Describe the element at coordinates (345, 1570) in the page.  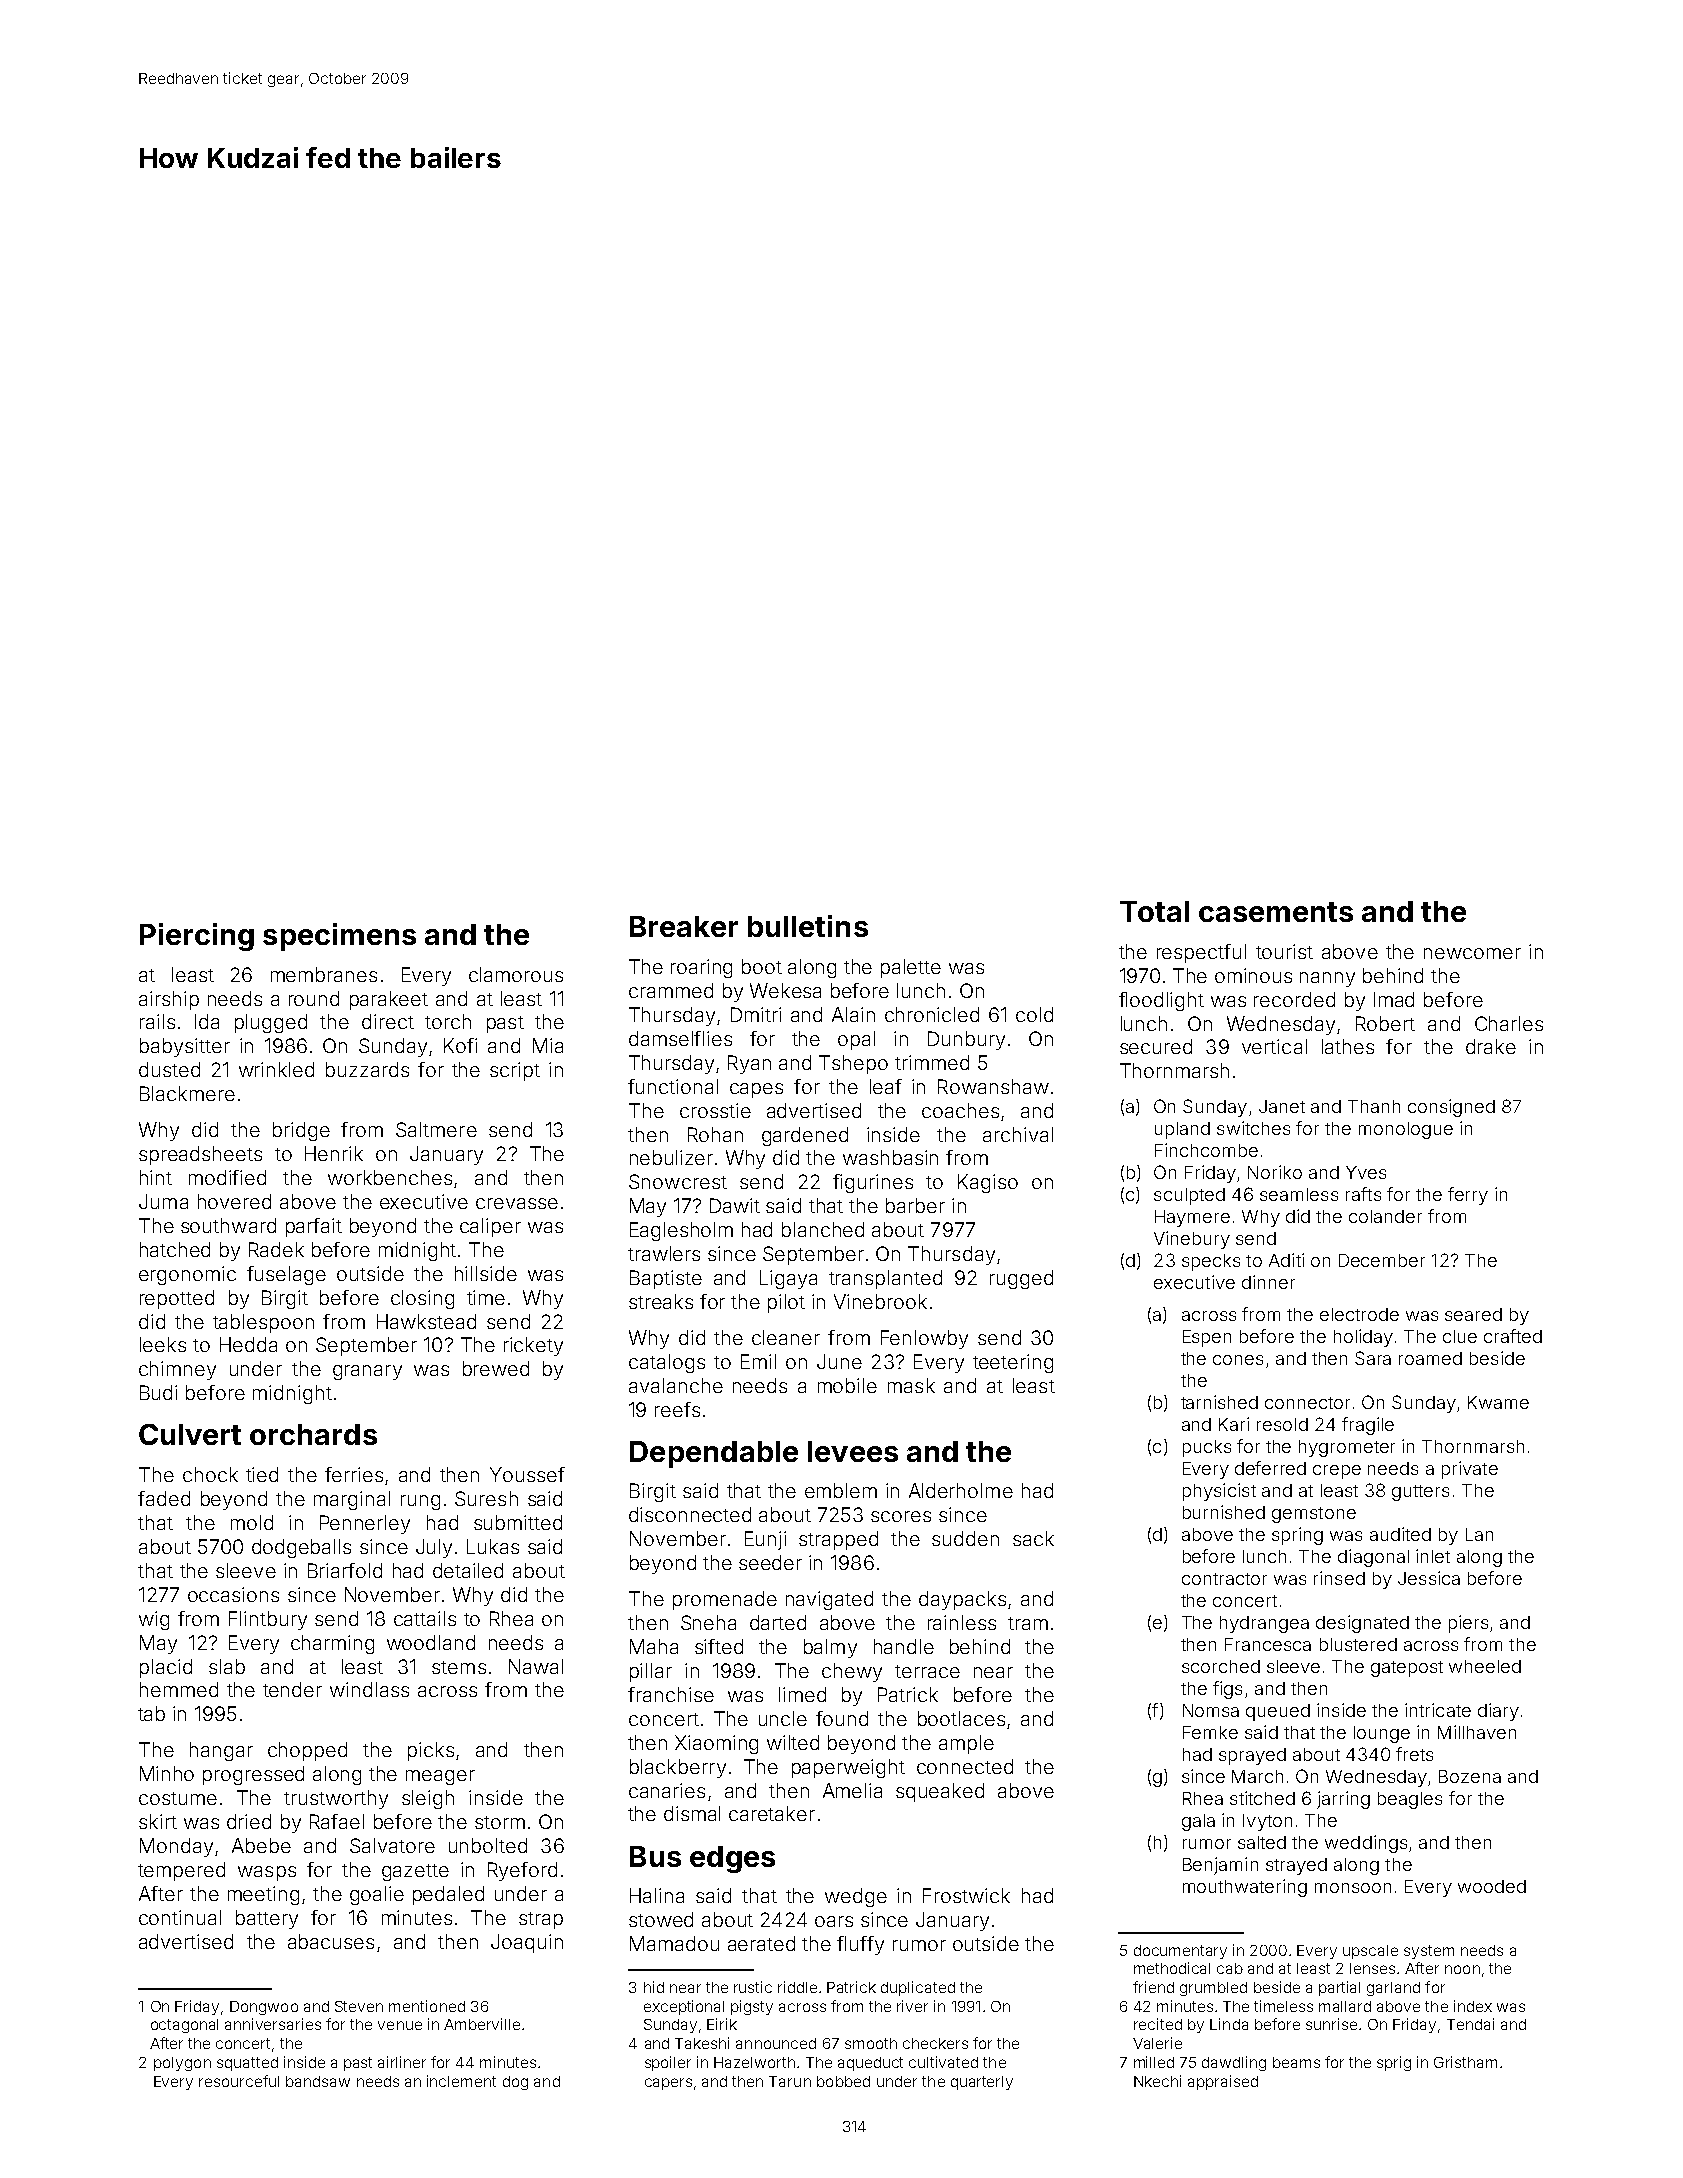
I see `Briarfold` at that location.
